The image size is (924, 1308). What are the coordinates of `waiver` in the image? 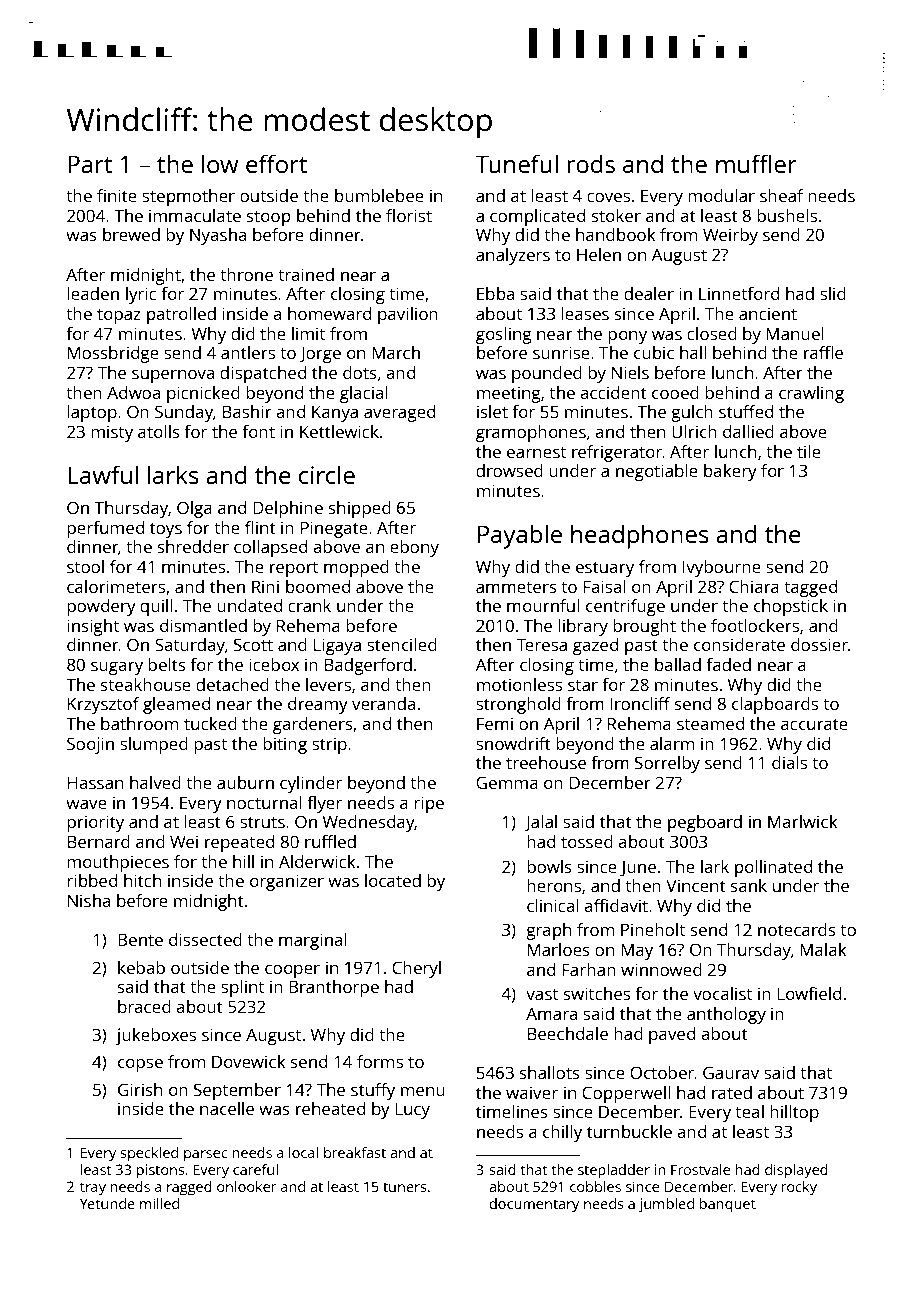 It's located at (532, 1092).
